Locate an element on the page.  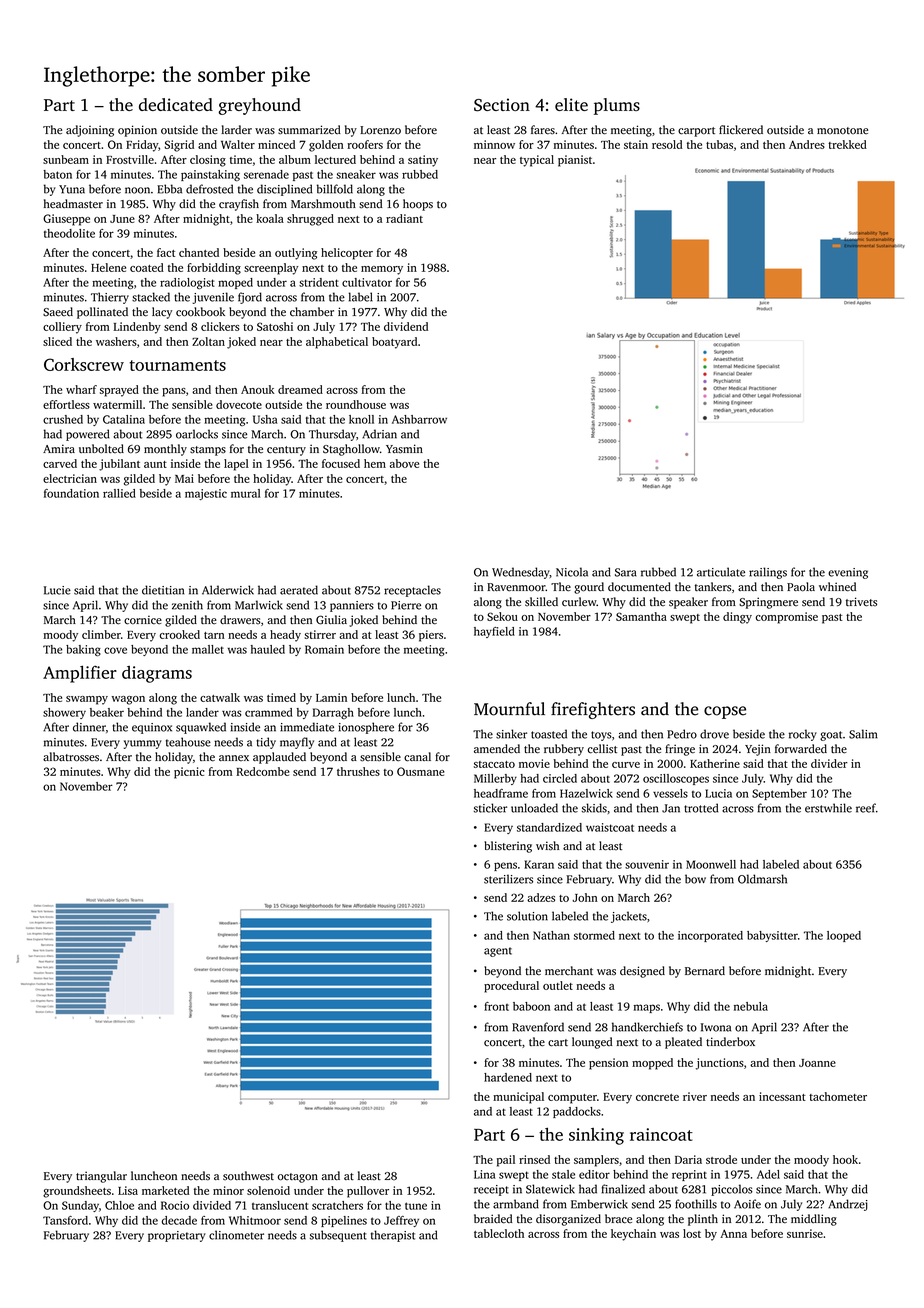
Salim is located at coordinates (863, 734).
